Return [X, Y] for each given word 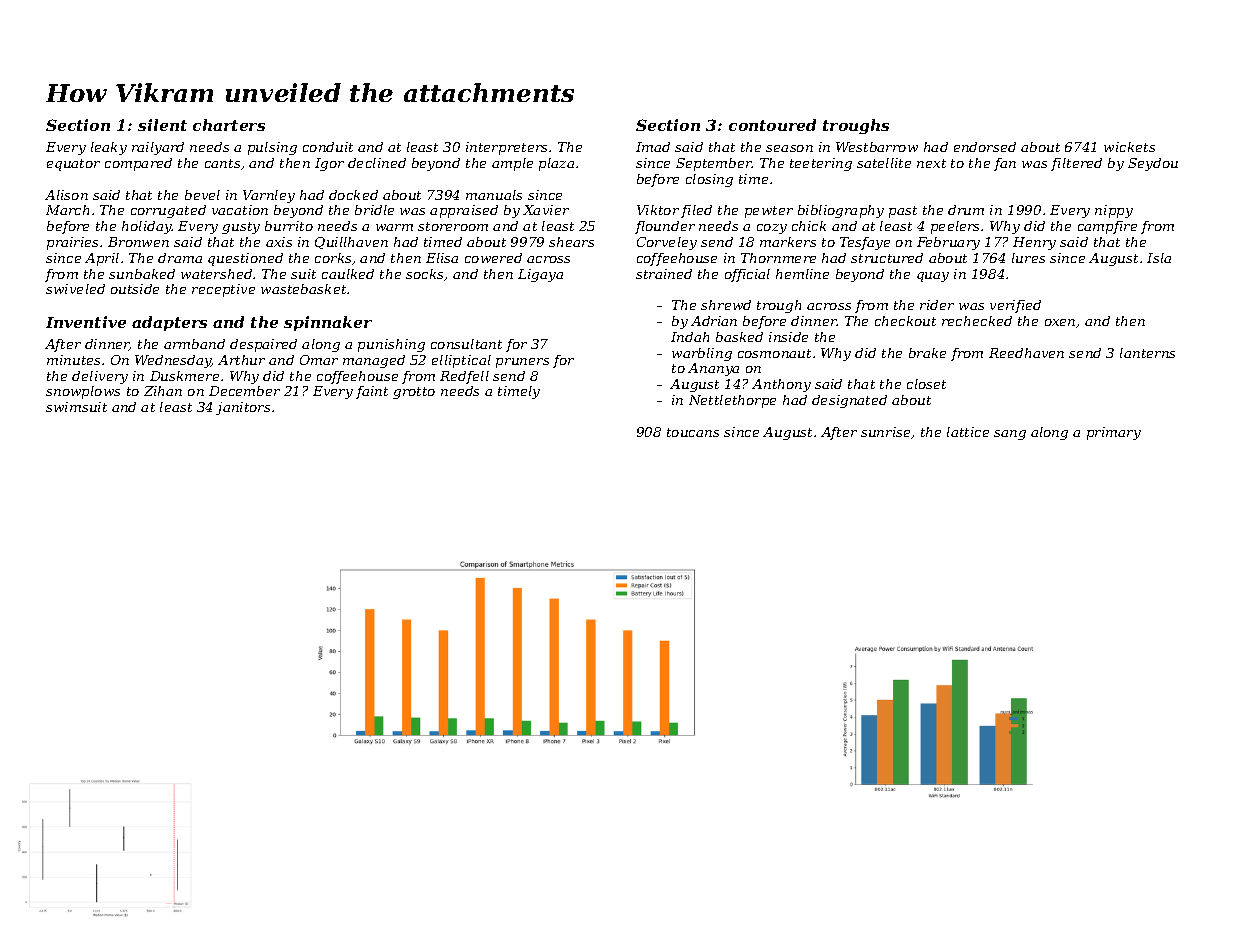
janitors [243, 408]
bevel [202, 195]
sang [1010, 435]
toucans [693, 432]
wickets [1129, 147]
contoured [772, 125]
